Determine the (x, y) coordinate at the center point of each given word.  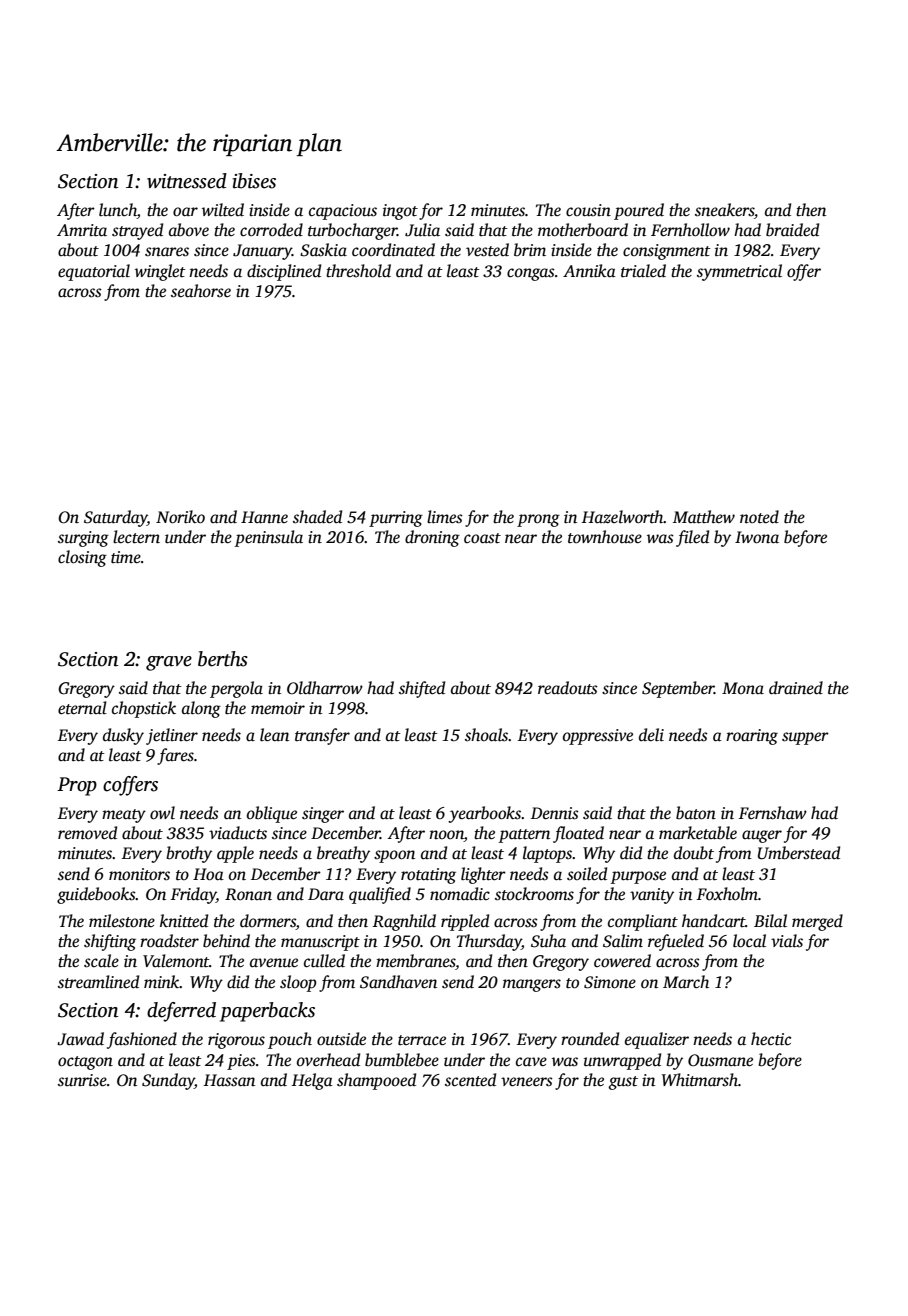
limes (445, 517)
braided (792, 229)
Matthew (704, 517)
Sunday (168, 1081)
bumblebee (402, 1060)
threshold (358, 271)
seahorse (201, 291)
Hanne (264, 517)
